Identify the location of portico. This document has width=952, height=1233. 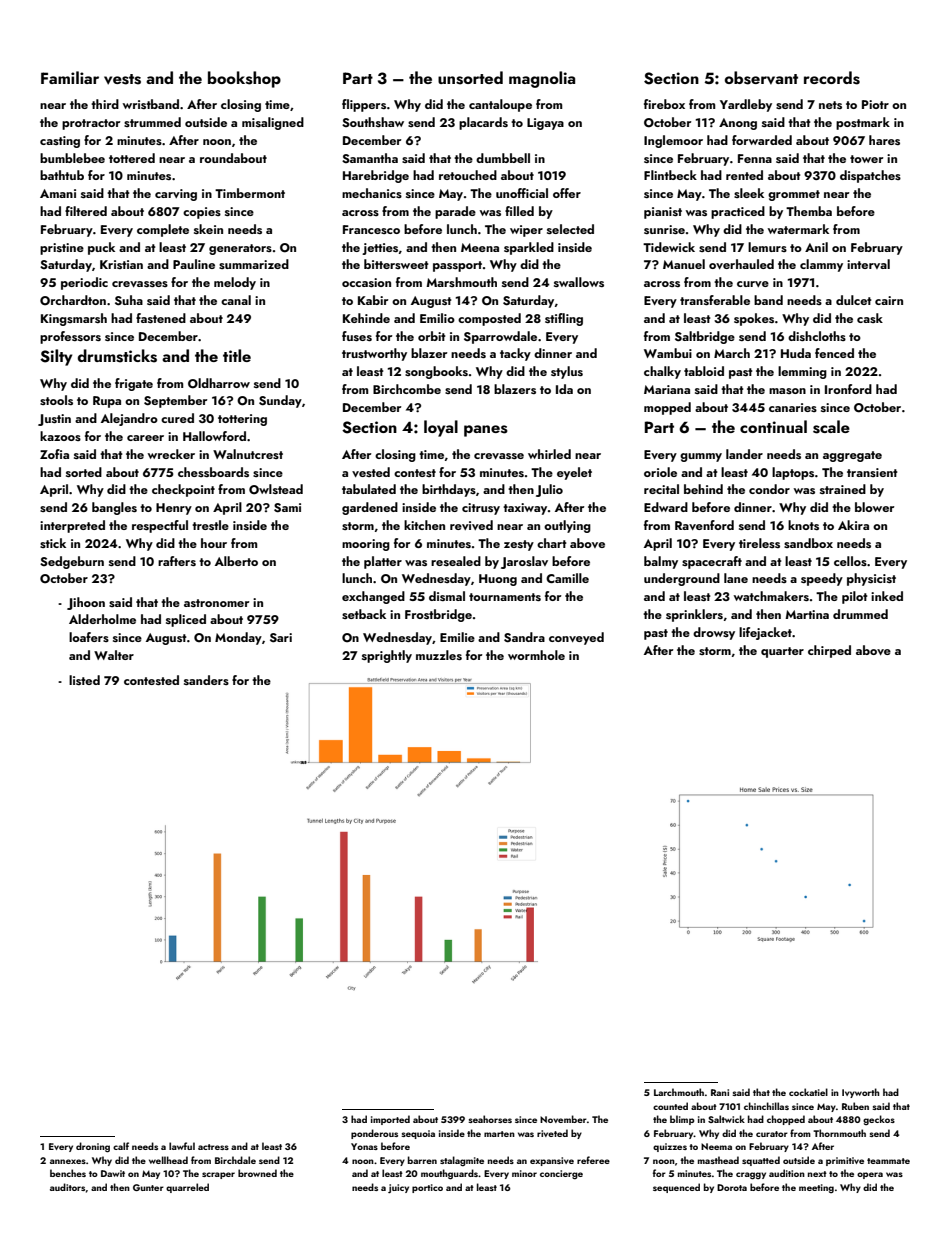
(427, 1188).
